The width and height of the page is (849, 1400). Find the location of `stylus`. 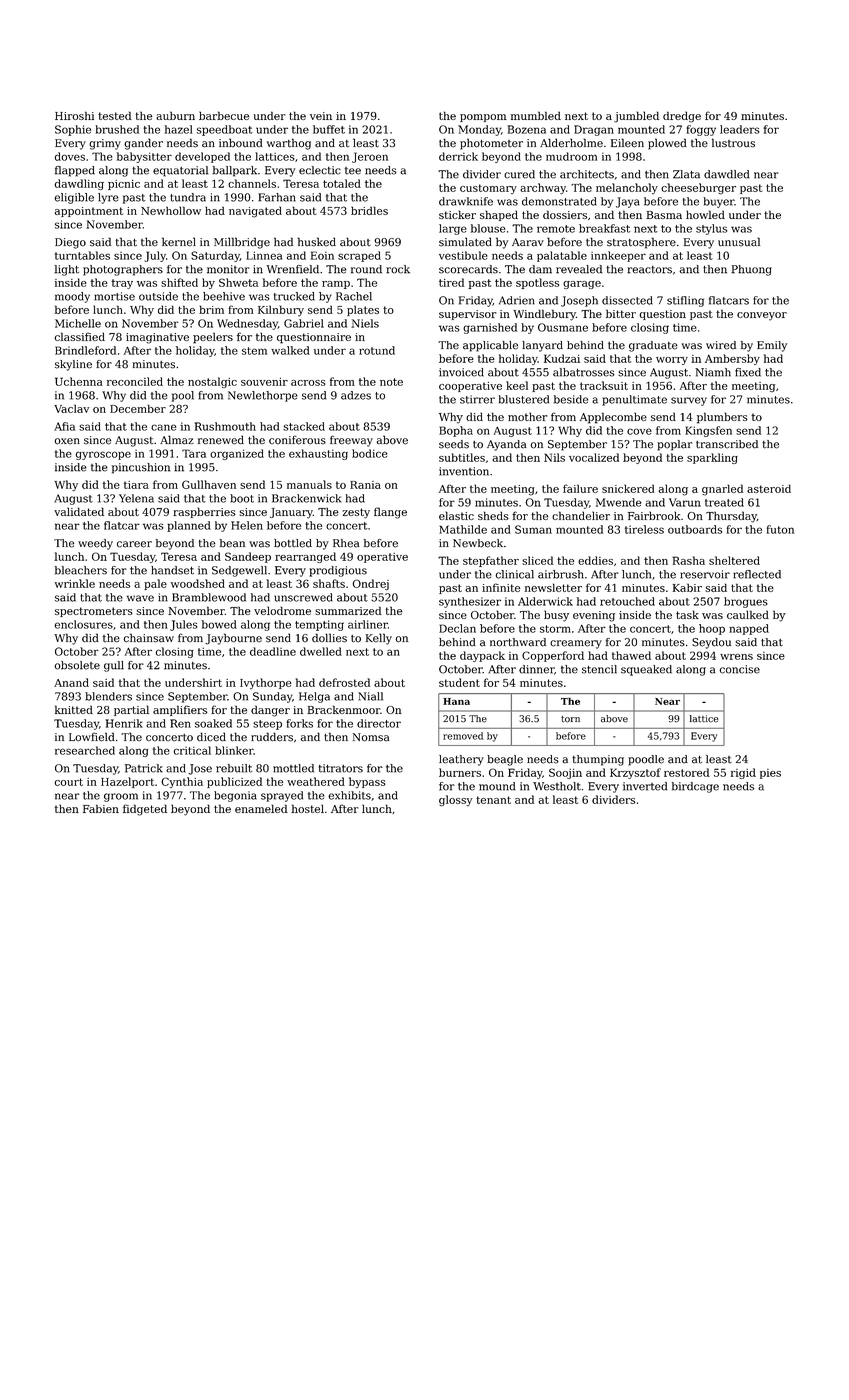

stylus is located at coordinates (711, 229).
